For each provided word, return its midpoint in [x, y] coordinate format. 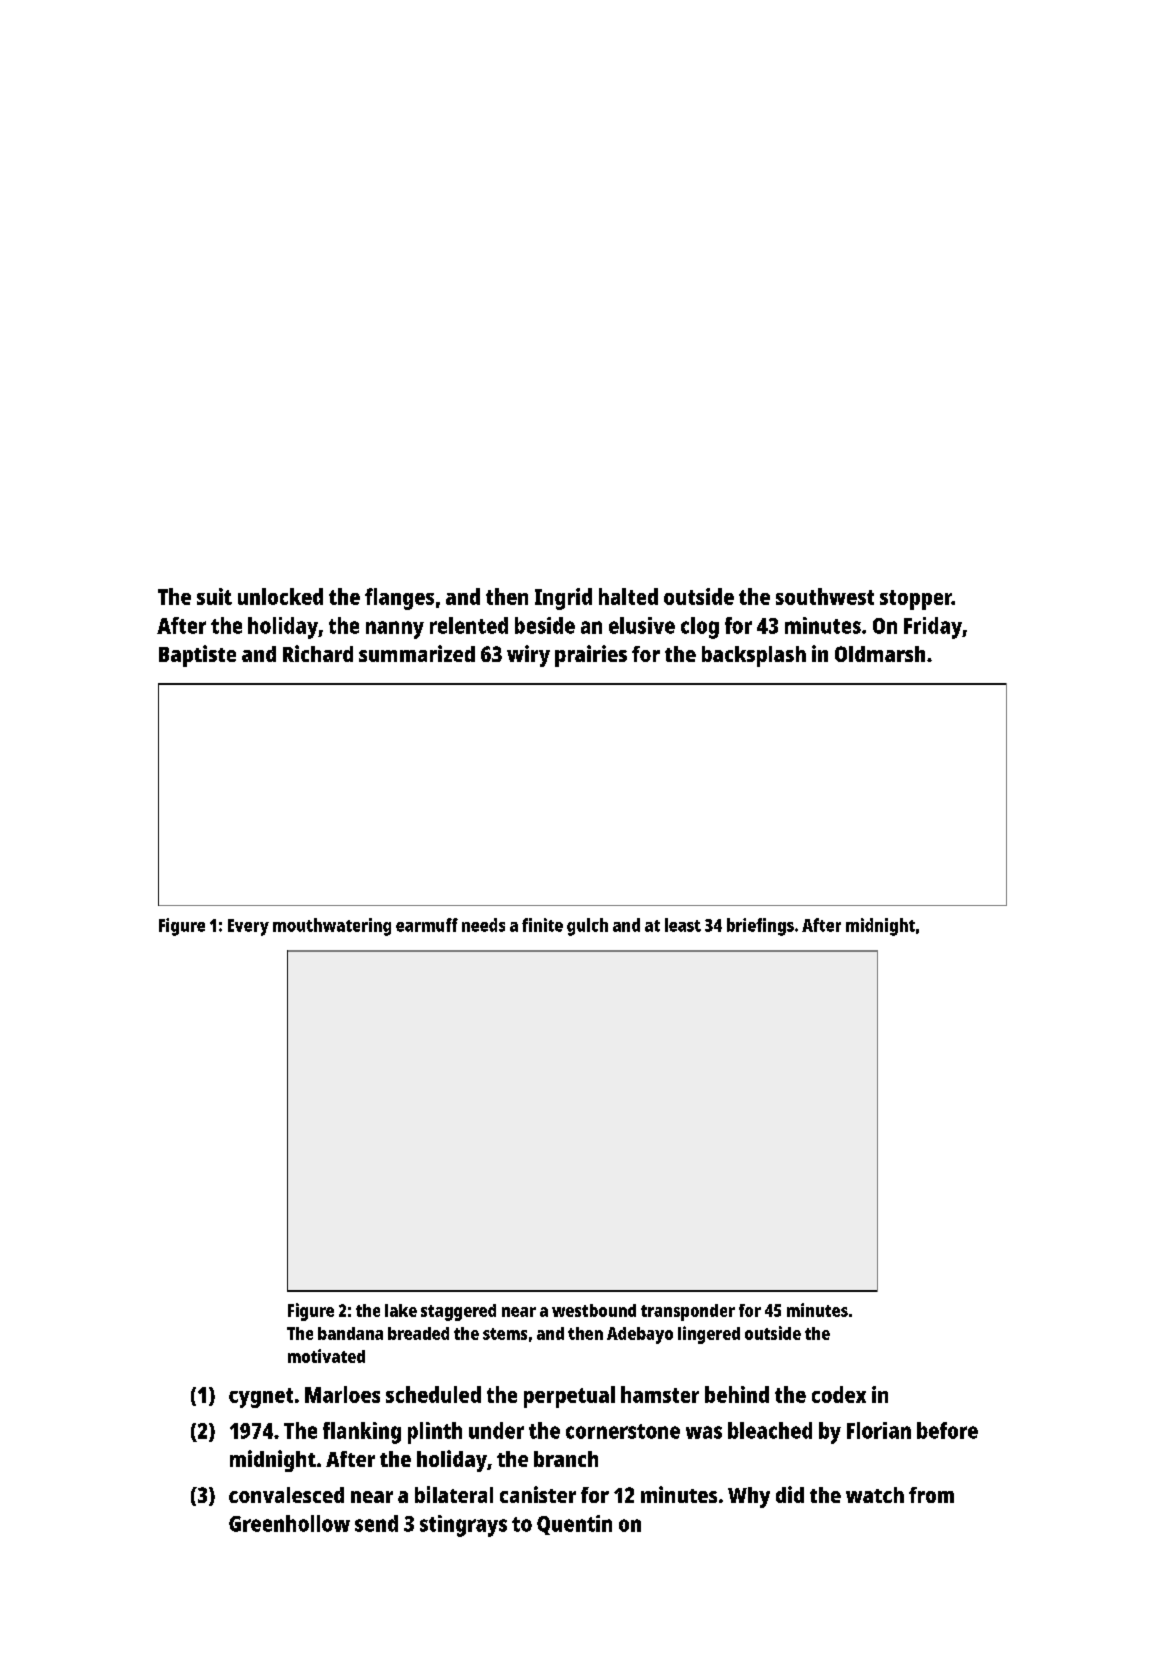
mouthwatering [332, 927]
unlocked [280, 596]
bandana [350, 1333]
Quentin [574, 1525]
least [683, 925]
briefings [760, 927]
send [376, 1523]
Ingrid [563, 599]
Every [248, 927]
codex [839, 1394]
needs [483, 925]
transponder [688, 1312]
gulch [587, 927]
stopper [916, 600]
